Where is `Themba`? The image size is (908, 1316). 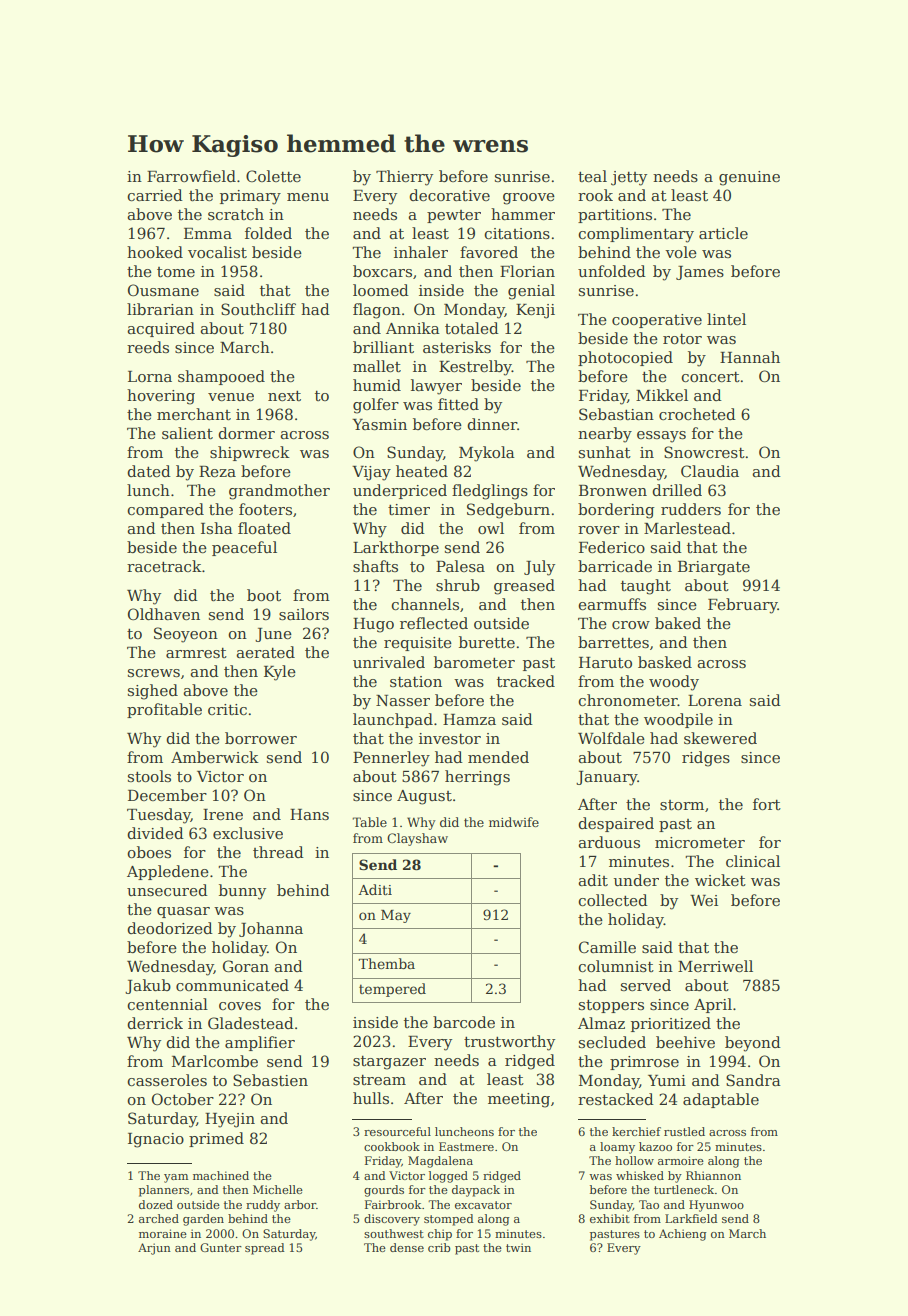
Themba is located at coordinates (386, 963).
